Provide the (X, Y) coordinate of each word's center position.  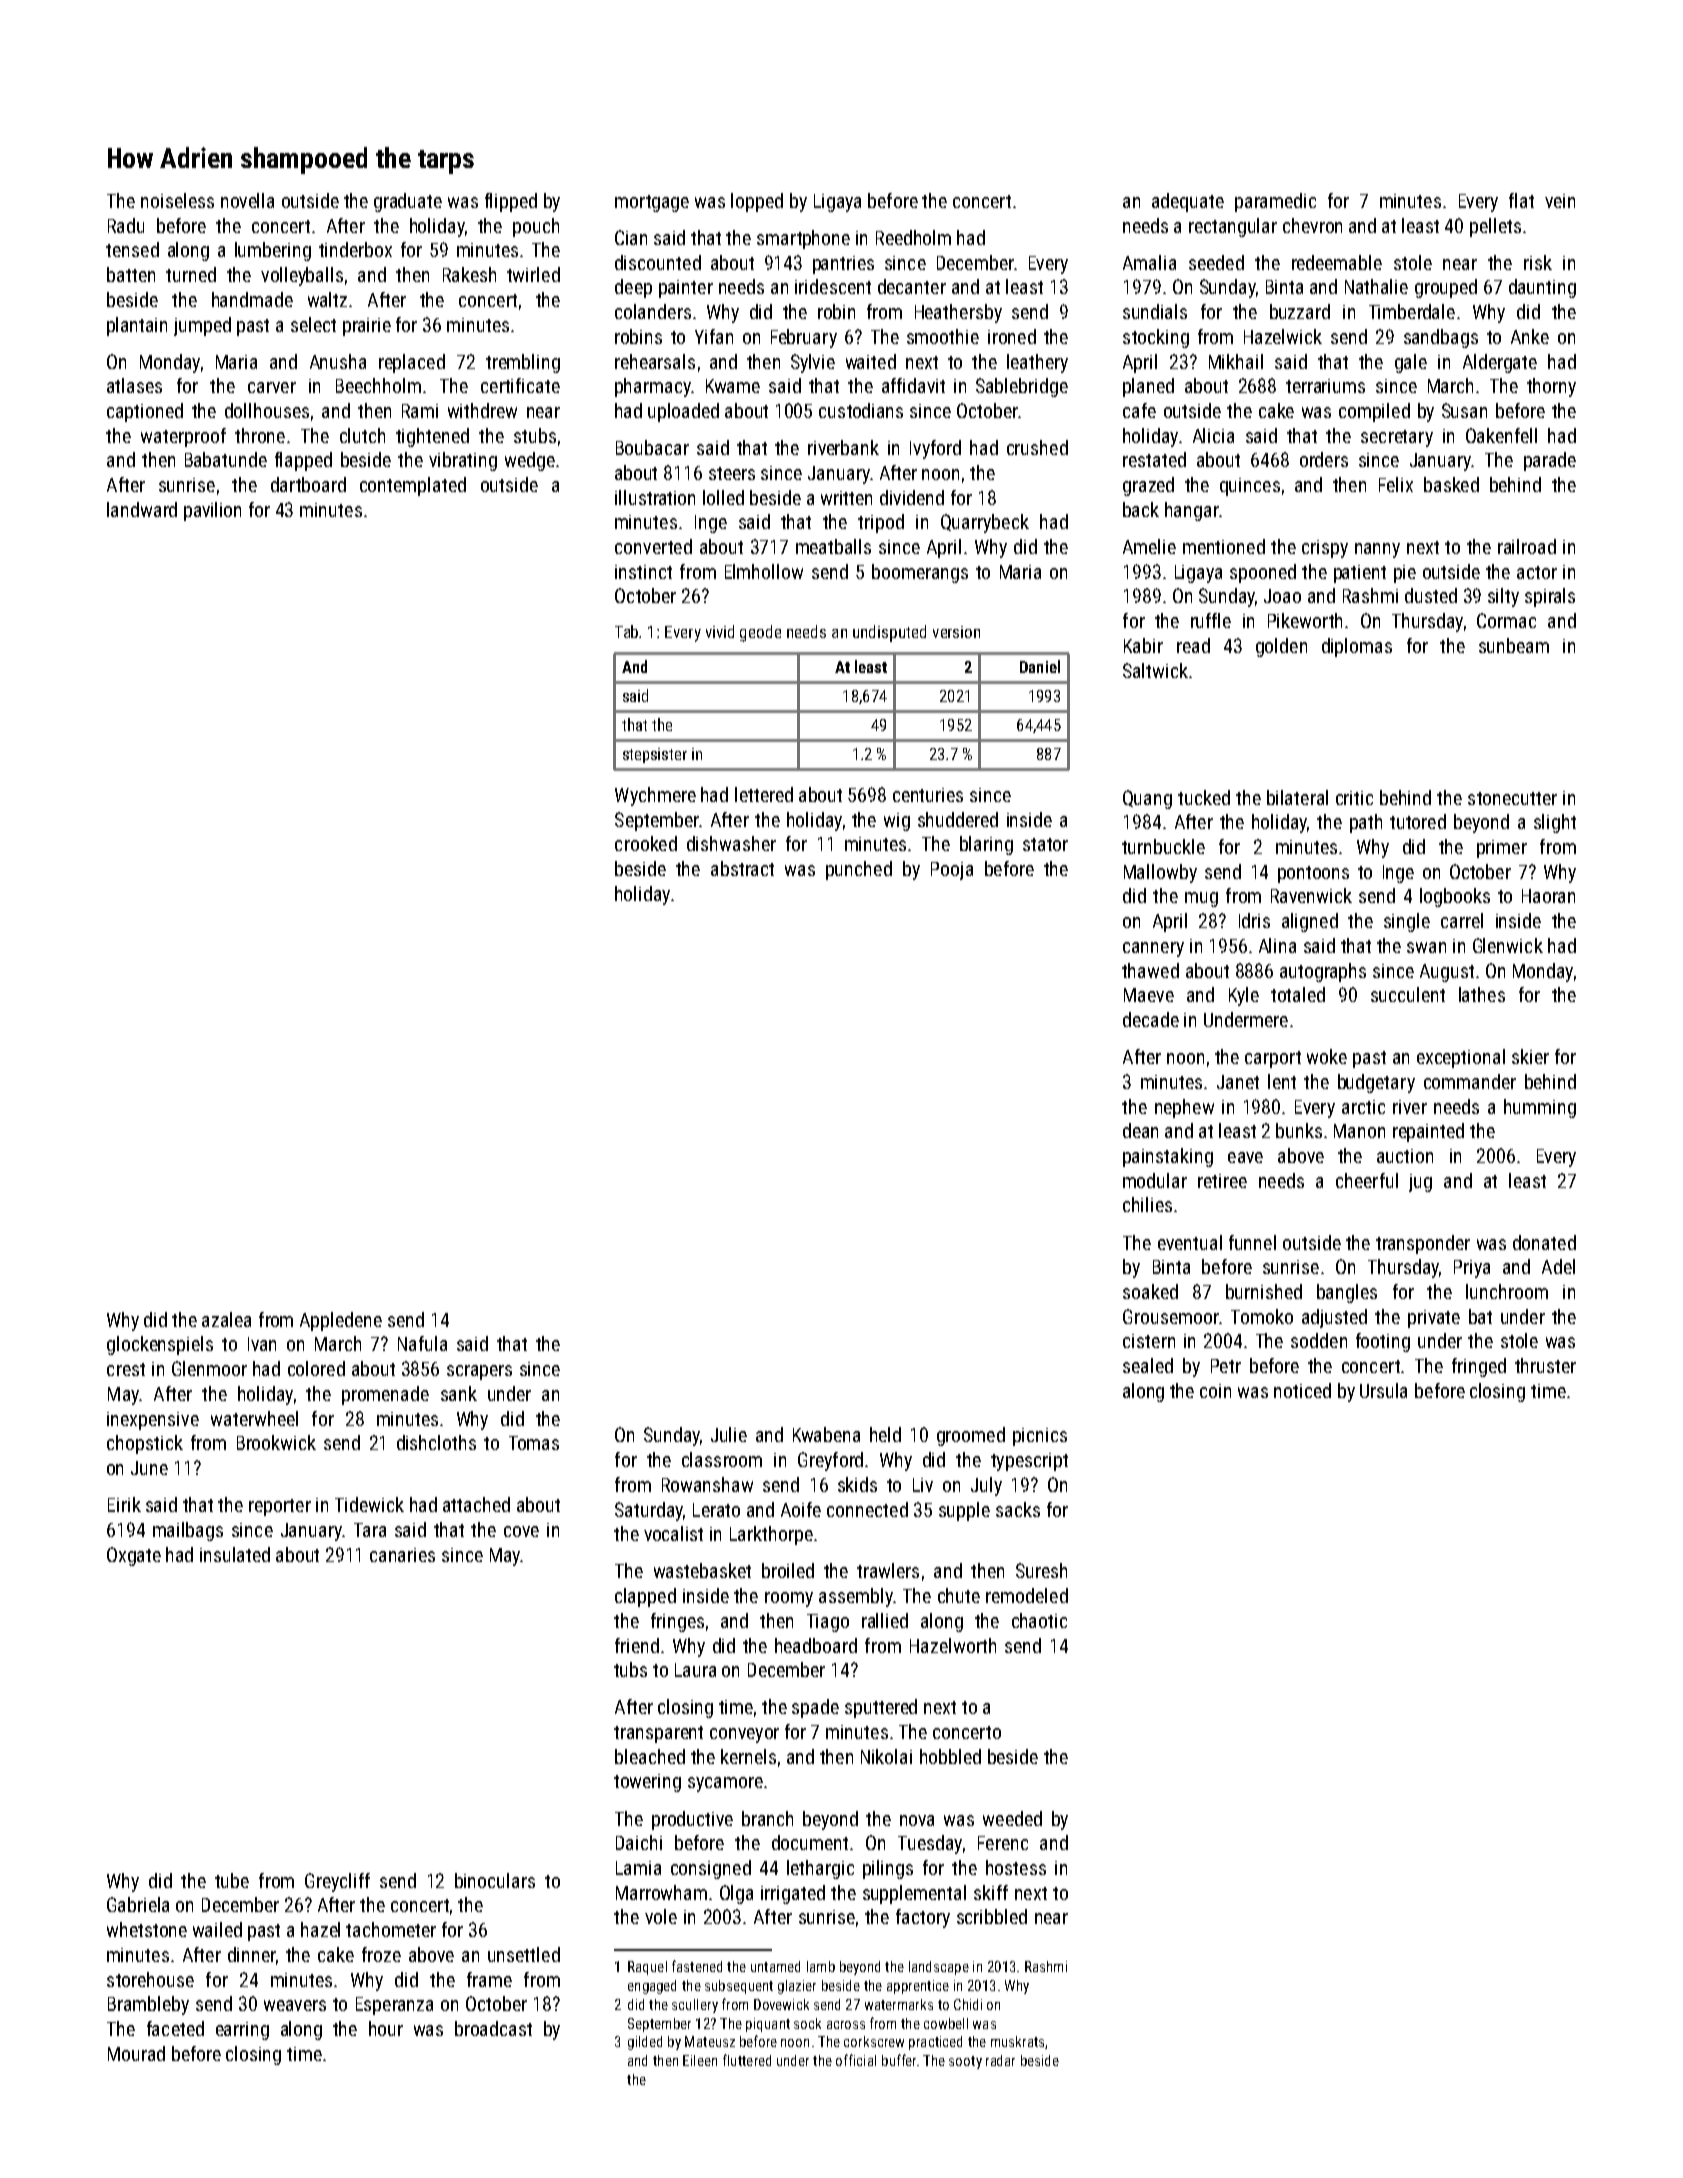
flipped (511, 202)
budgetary (1376, 1083)
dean (1140, 1130)
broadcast (493, 2028)
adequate (1188, 202)
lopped (757, 202)
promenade (385, 1395)
